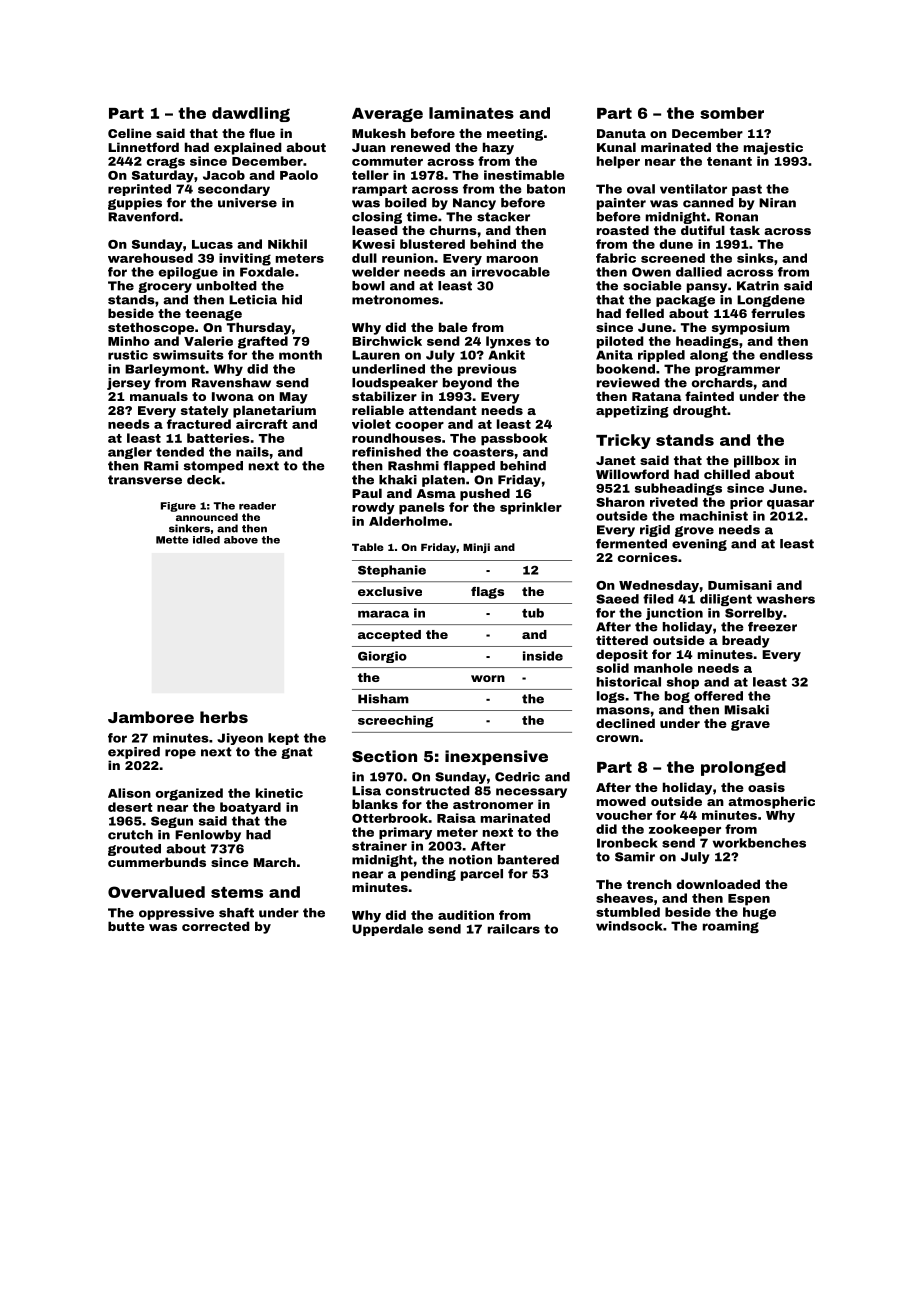 The image size is (924, 1308). Describe the element at coordinates (371, 424) in the page. I see `violet` at that location.
